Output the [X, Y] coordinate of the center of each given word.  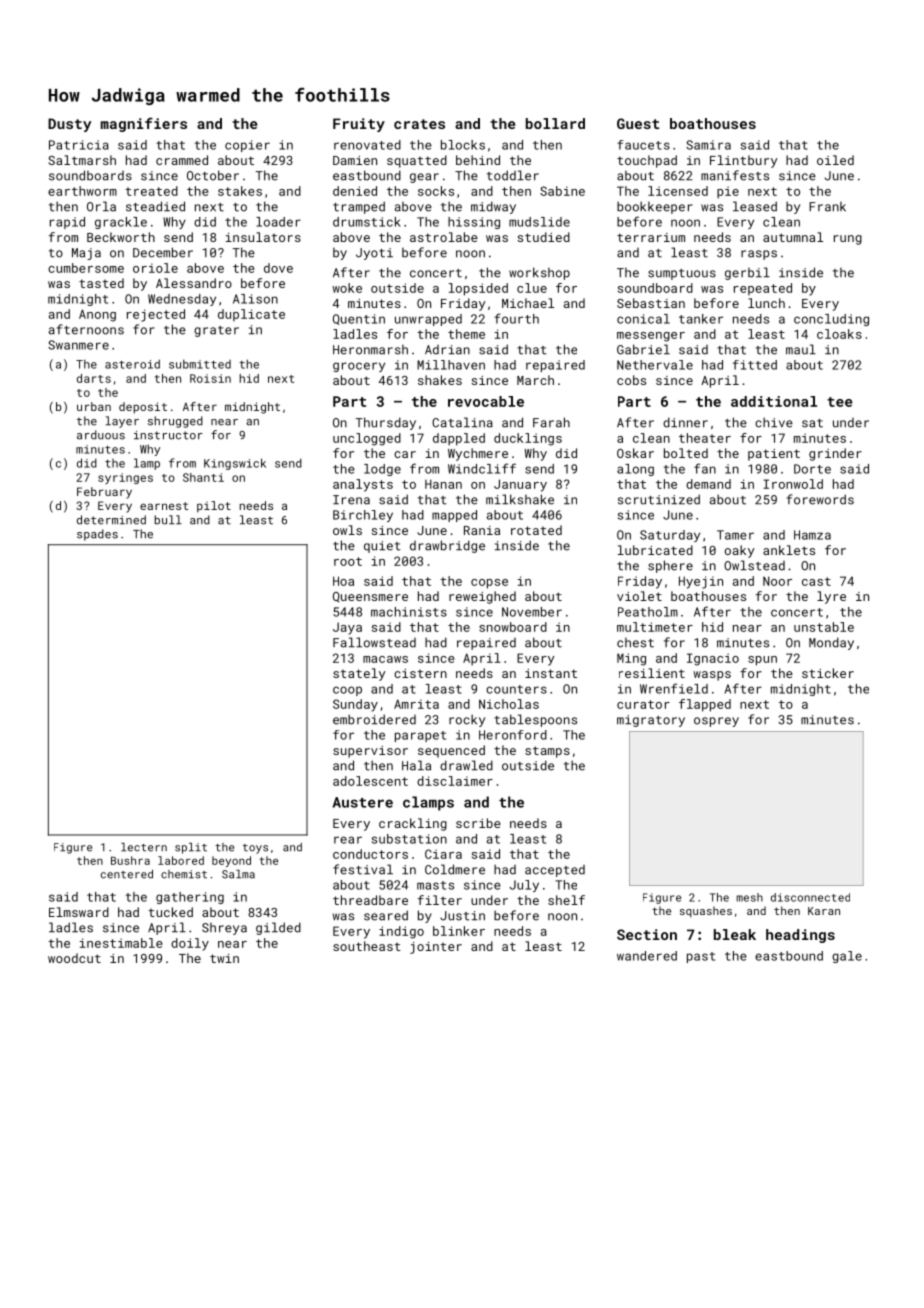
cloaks [839, 334]
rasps [759, 255]
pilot [214, 507]
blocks [463, 145]
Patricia [79, 145]
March [535, 380]
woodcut [74, 958]
